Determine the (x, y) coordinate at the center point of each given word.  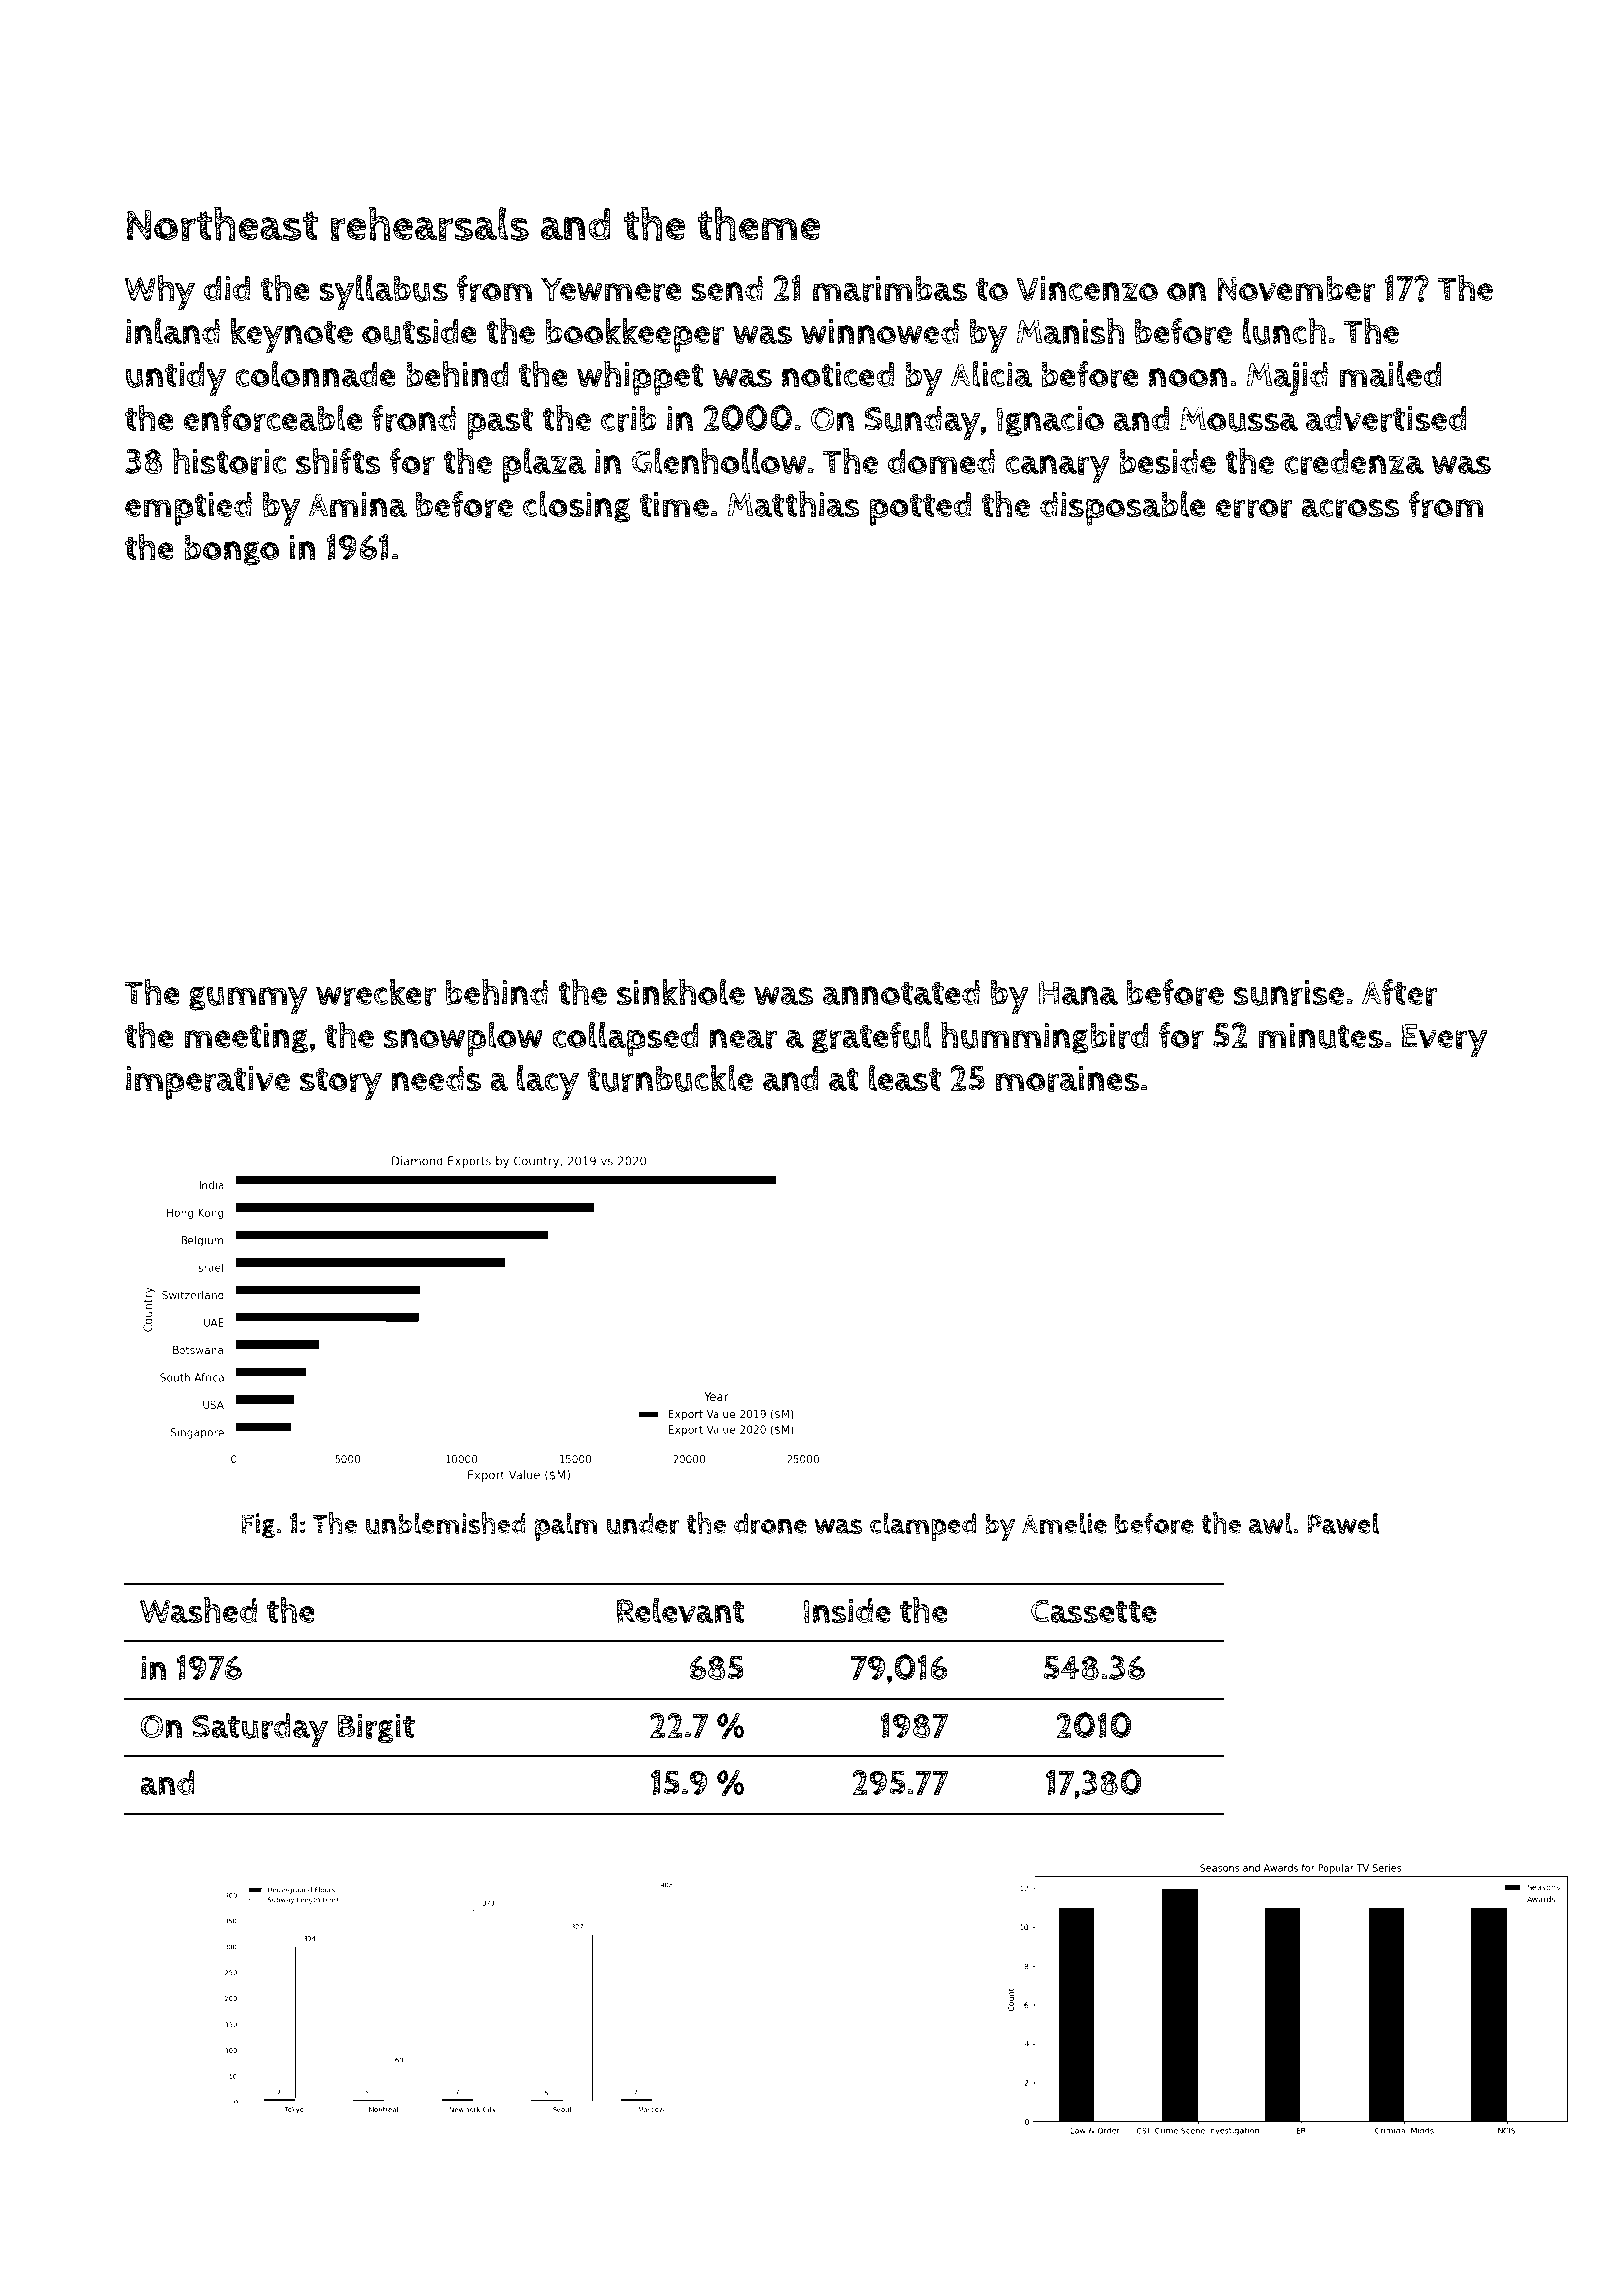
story (341, 1084)
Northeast (222, 224)
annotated (901, 992)
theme (758, 224)
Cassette (1094, 1612)
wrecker (376, 992)
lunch (1284, 331)
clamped (923, 1526)
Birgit (376, 1728)
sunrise (1289, 993)
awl (1270, 1523)
